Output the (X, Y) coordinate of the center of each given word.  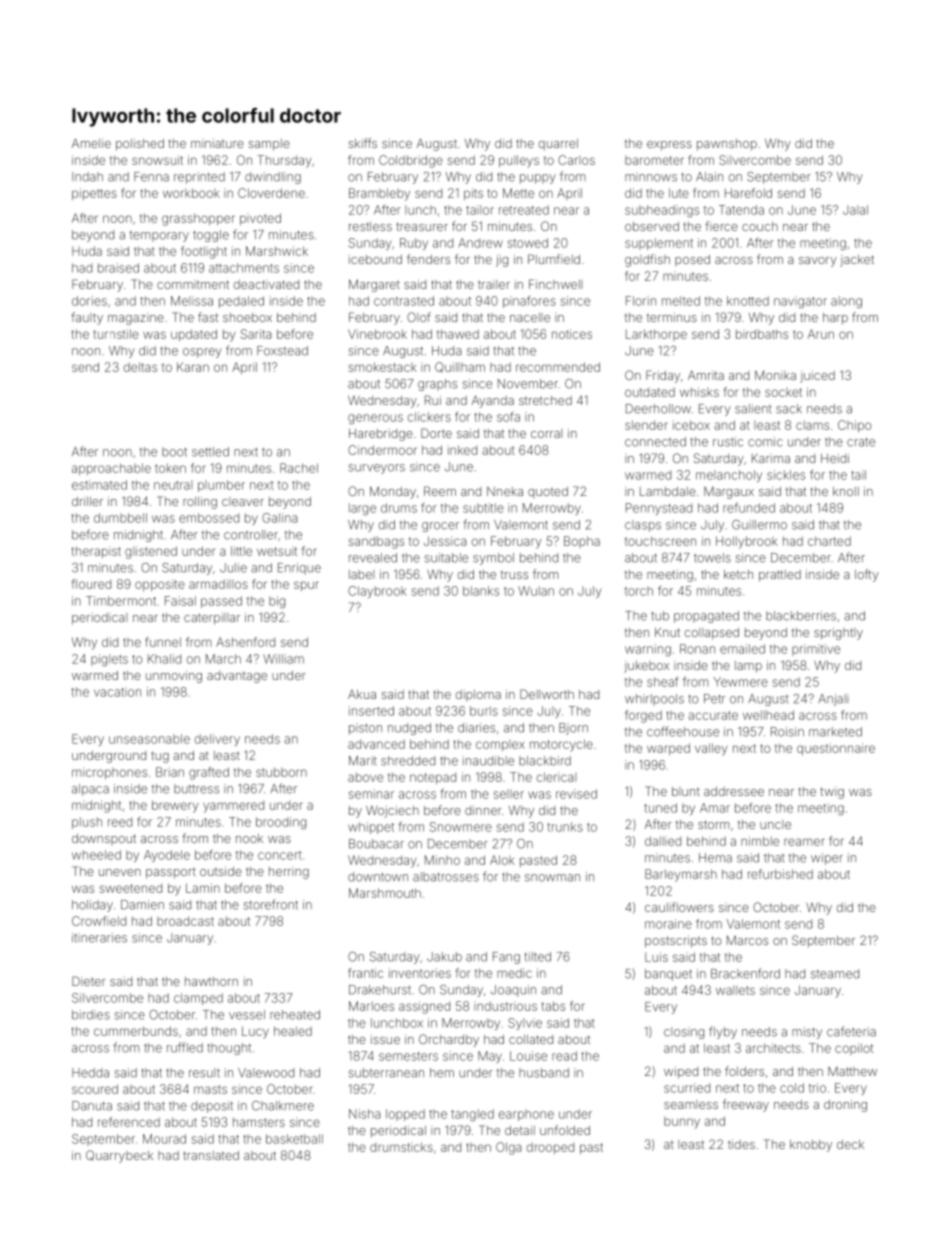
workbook (191, 193)
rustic (728, 442)
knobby (811, 1146)
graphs (437, 385)
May (490, 1057)
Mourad (164, 1139)
